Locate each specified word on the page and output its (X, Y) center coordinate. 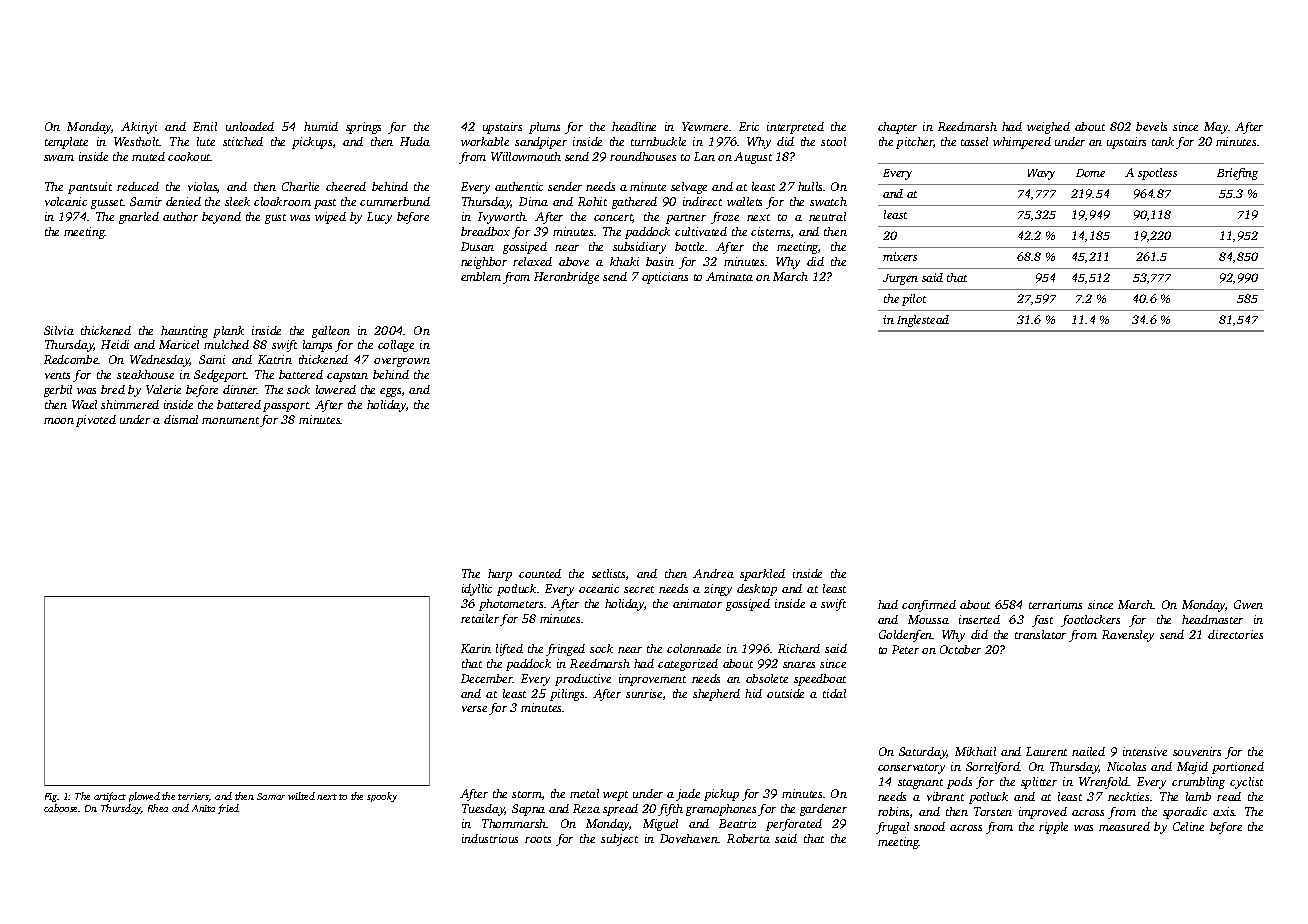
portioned (1238, 768)
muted (148, 156)
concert (613, 218)
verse (474, 709)
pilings (567, 695)
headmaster (1212, 619)
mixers (900, 256)
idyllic (477, 590)
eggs (390, 392)
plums (544, 128)
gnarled (139, 218)
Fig (51, 797)
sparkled (762, 575)
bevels (1151, 126)
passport (286, 407)
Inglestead (923, 321)
